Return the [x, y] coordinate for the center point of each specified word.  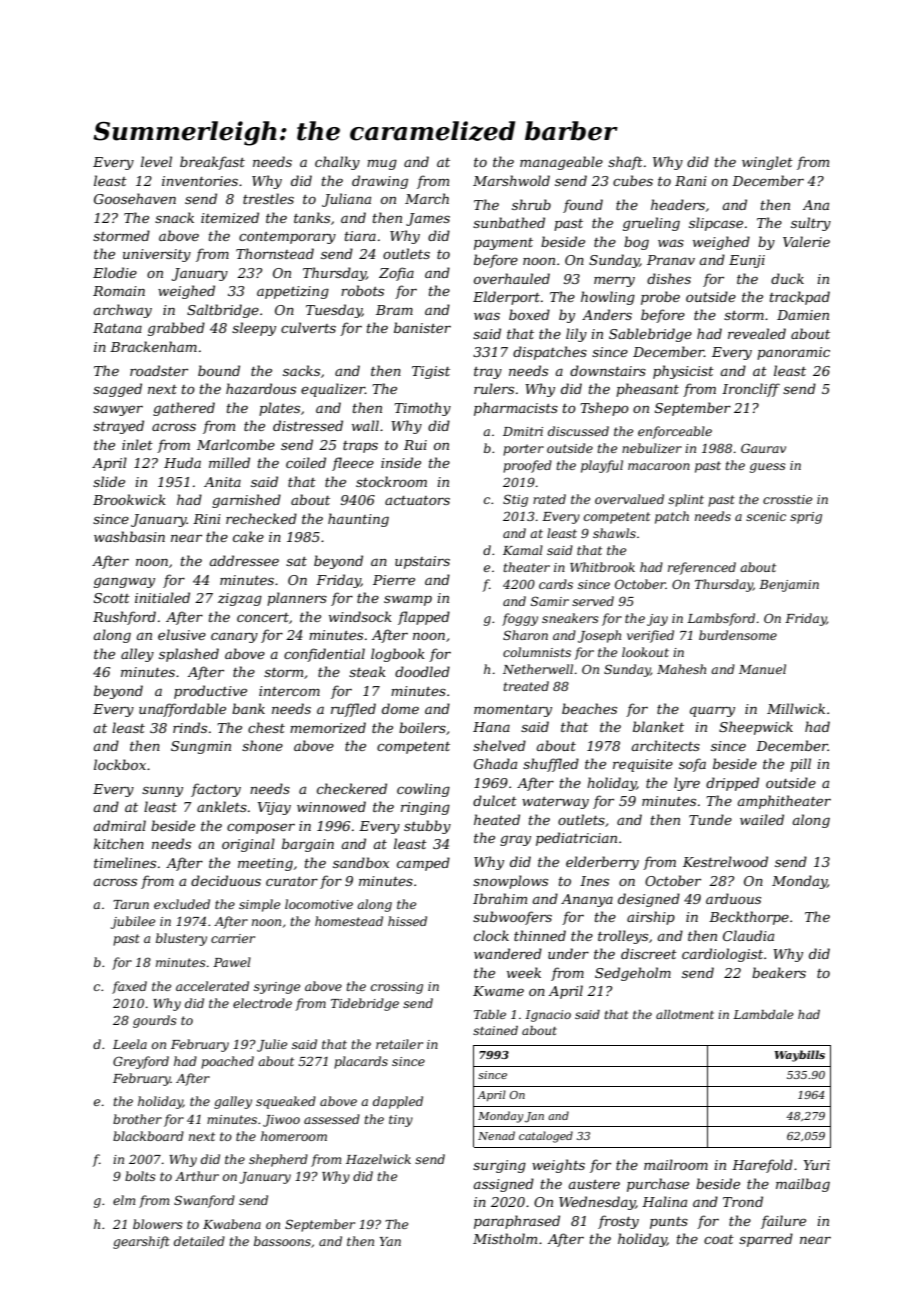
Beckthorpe [749, 918]
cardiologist [722, 955]
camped [423, 864]
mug [382, 165]
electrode [262, 1003]
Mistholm [505, 1238]
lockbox [120, 764]
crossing [397, 988]
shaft [625, 163]
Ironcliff [751, 390]
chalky [337, 163]
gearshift [141, 1242]
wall [365, 425]
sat [296, 561]
